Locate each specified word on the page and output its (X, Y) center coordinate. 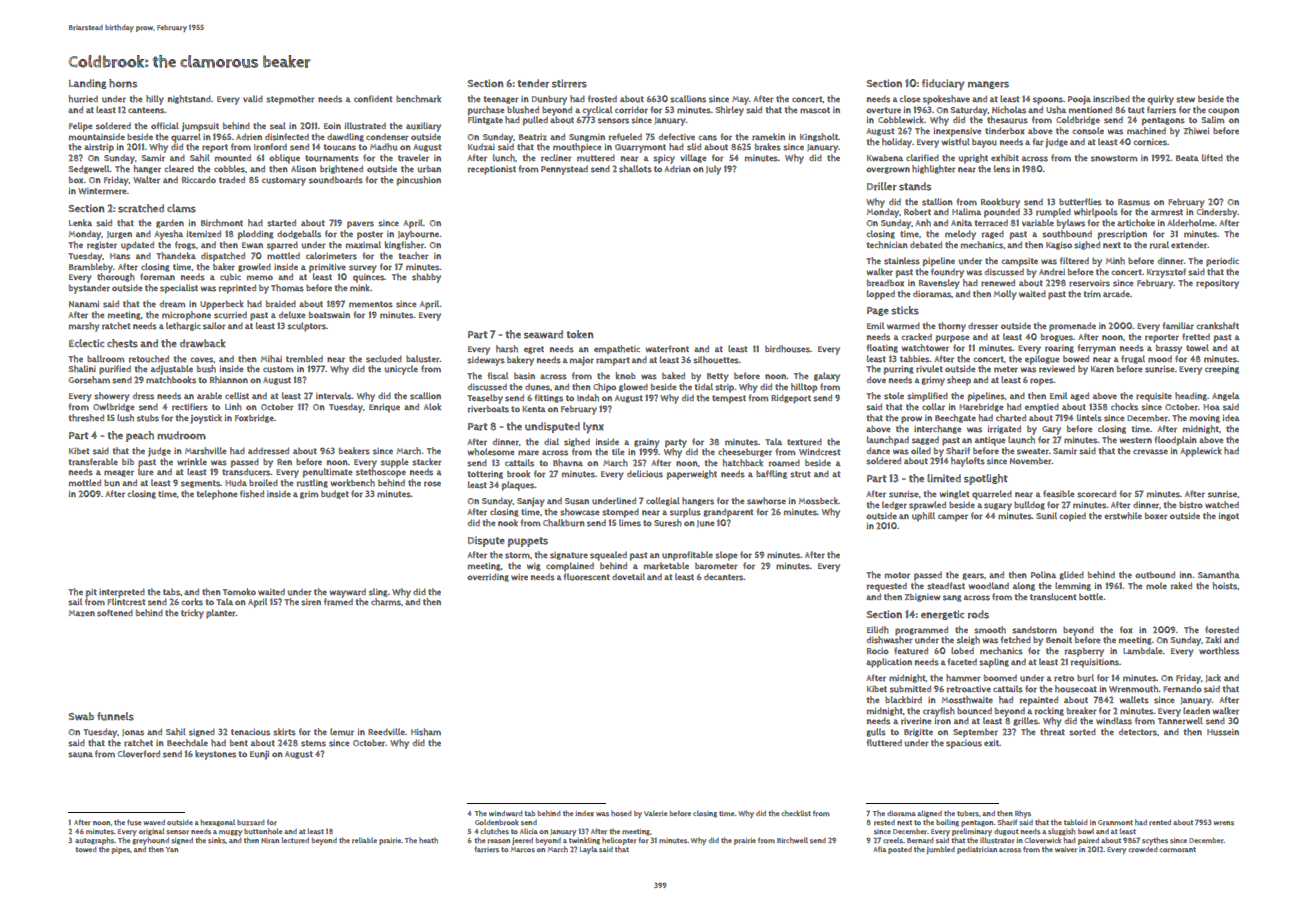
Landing (87, 84)
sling (378, 592)
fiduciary (943, 85)
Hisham (426, 732)
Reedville (386, 731)
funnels (115, 716)
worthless (1219, 651)
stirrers (569, 83)
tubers (968, 814)
